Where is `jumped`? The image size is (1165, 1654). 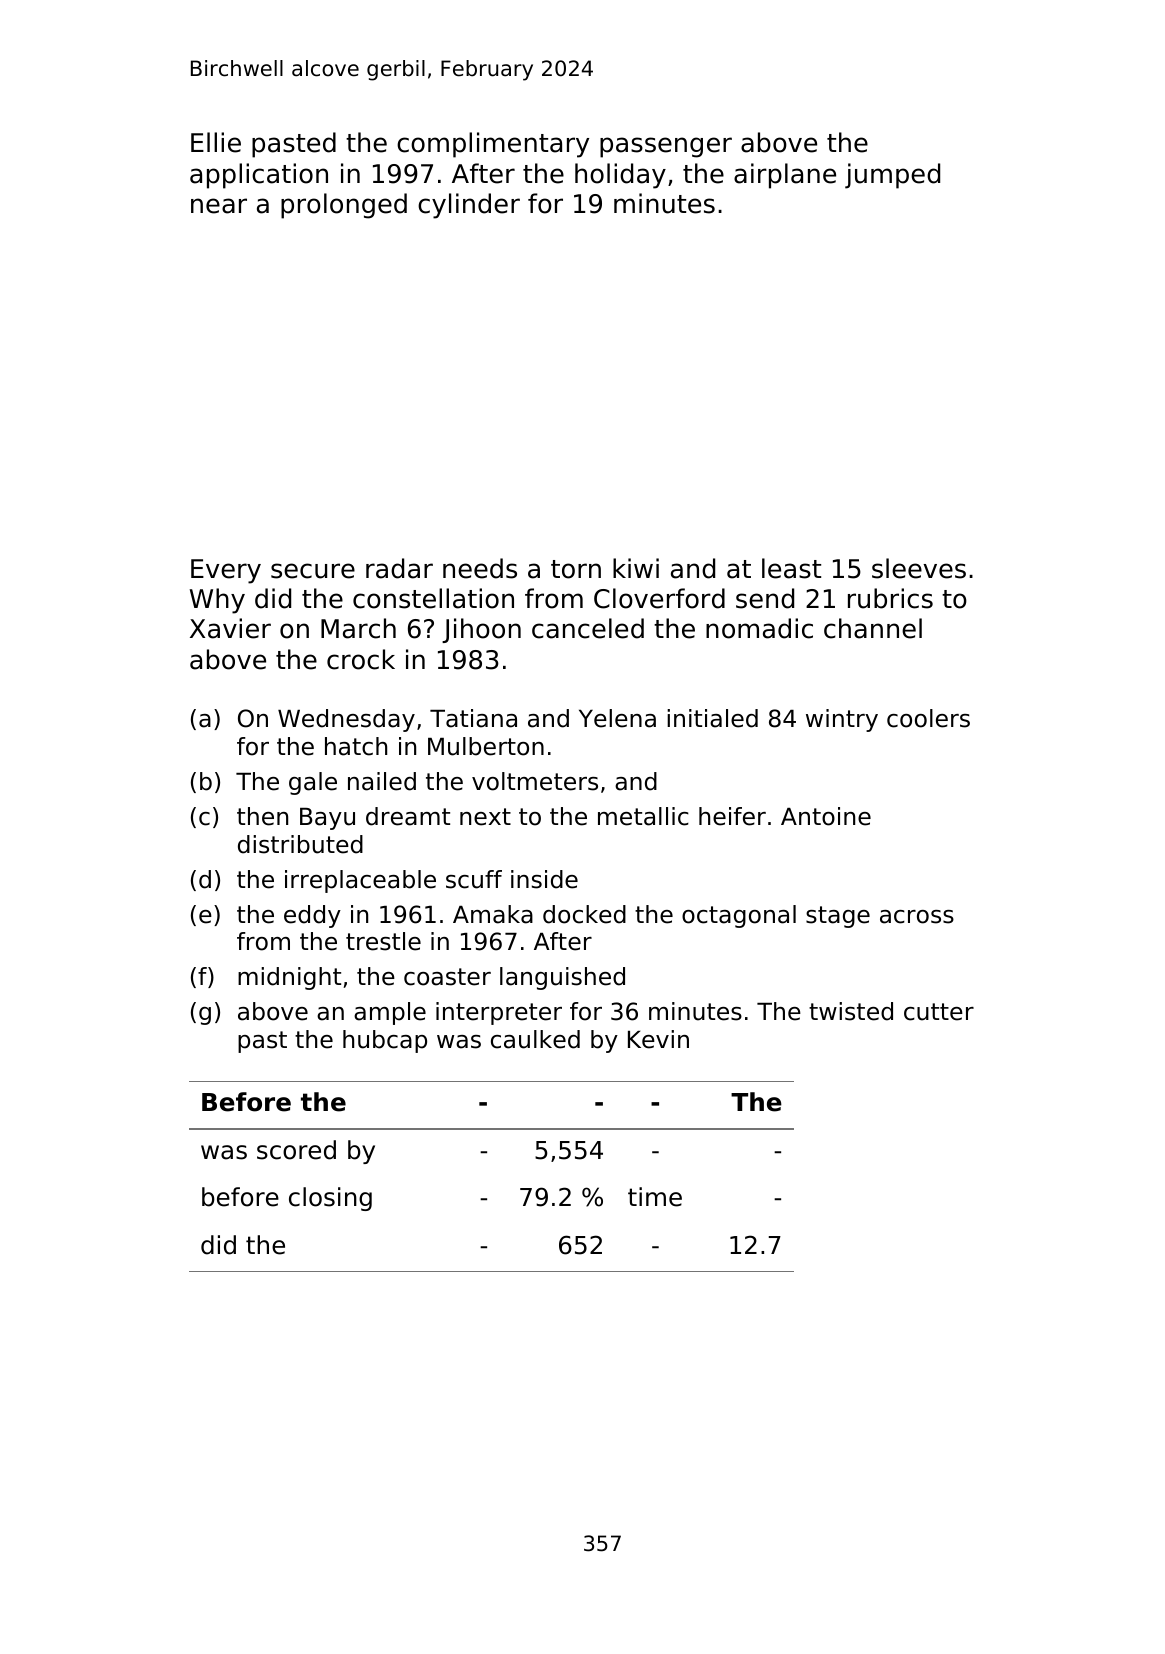
jumped is located at coordinates (892, 176).
